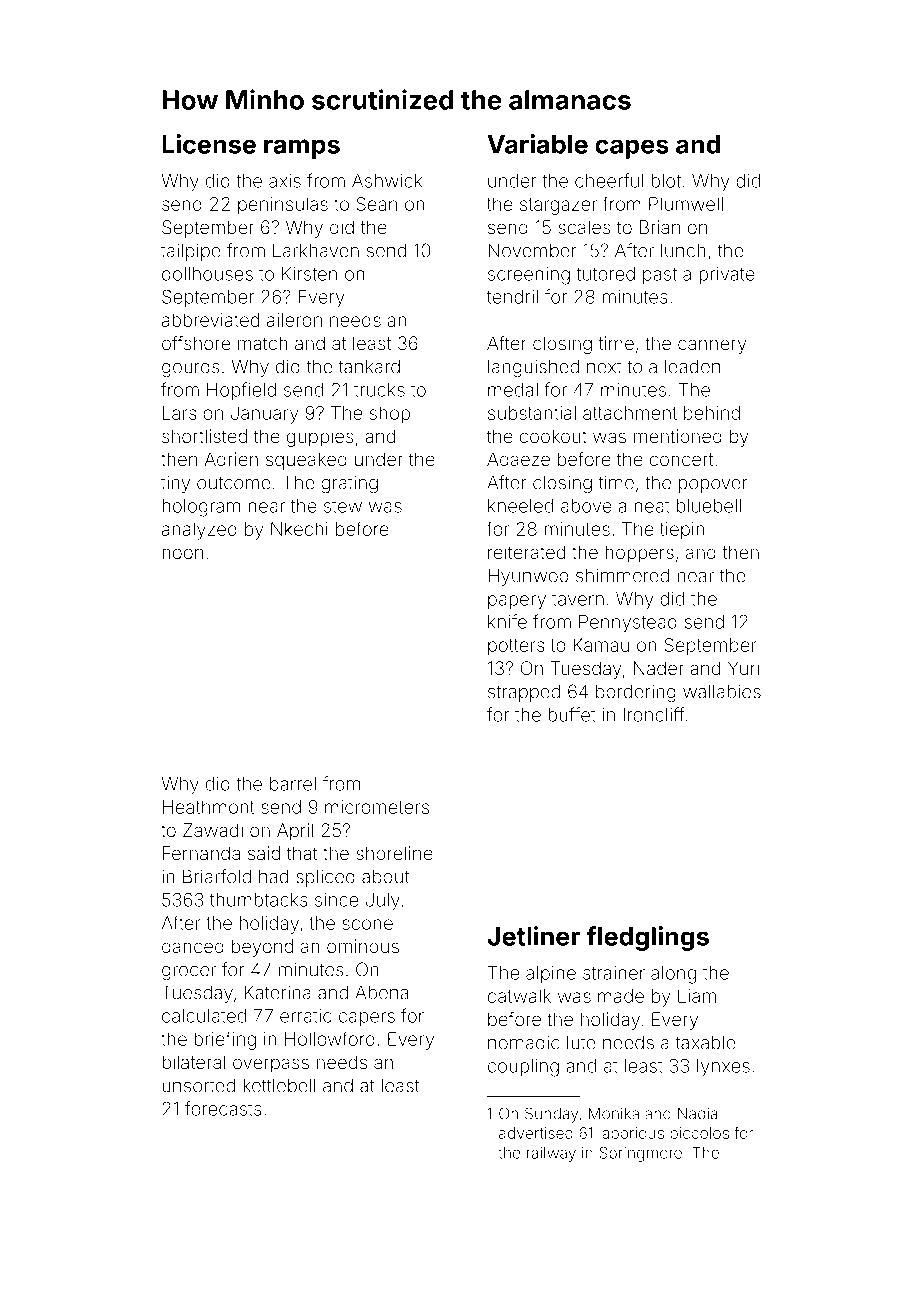 This screenshot has height=1311, width=924. What do you see at coordinates (572, 714) in the screenshot?
I see `buffet` at bounding box center [572, 714].
